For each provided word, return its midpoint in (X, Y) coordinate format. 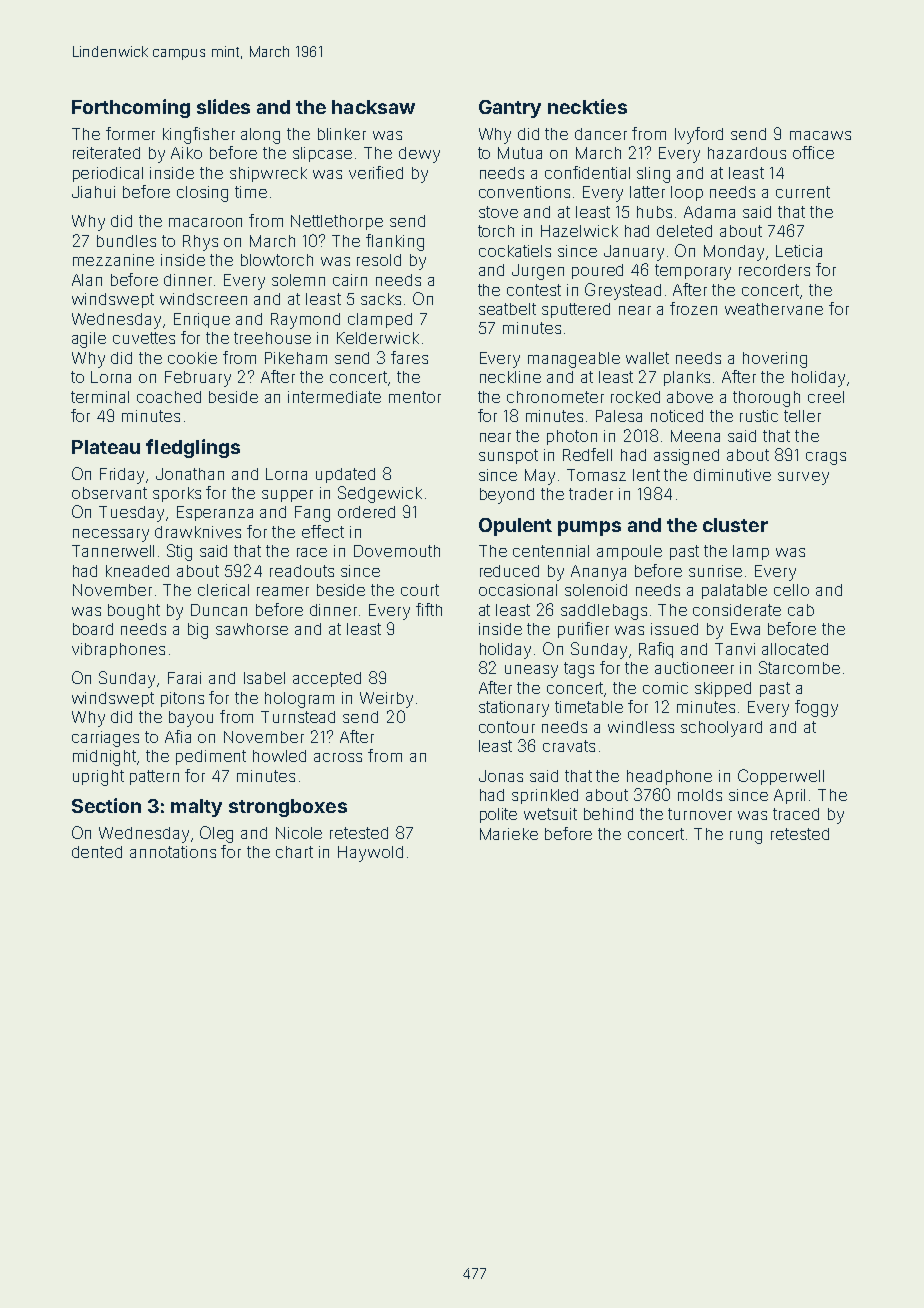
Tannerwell (113, 551)
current (803, 192)
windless (641, 727)
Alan (87, 280)
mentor (415, 397)
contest (534, 290)
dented (97, 852)
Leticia (799, 251)
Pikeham (296, 358)
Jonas (501, 776)
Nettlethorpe (337, 222)
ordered (366, 512)
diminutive (732, 475)
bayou (191, 719)
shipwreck (268, 174)
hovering (775, 360)
